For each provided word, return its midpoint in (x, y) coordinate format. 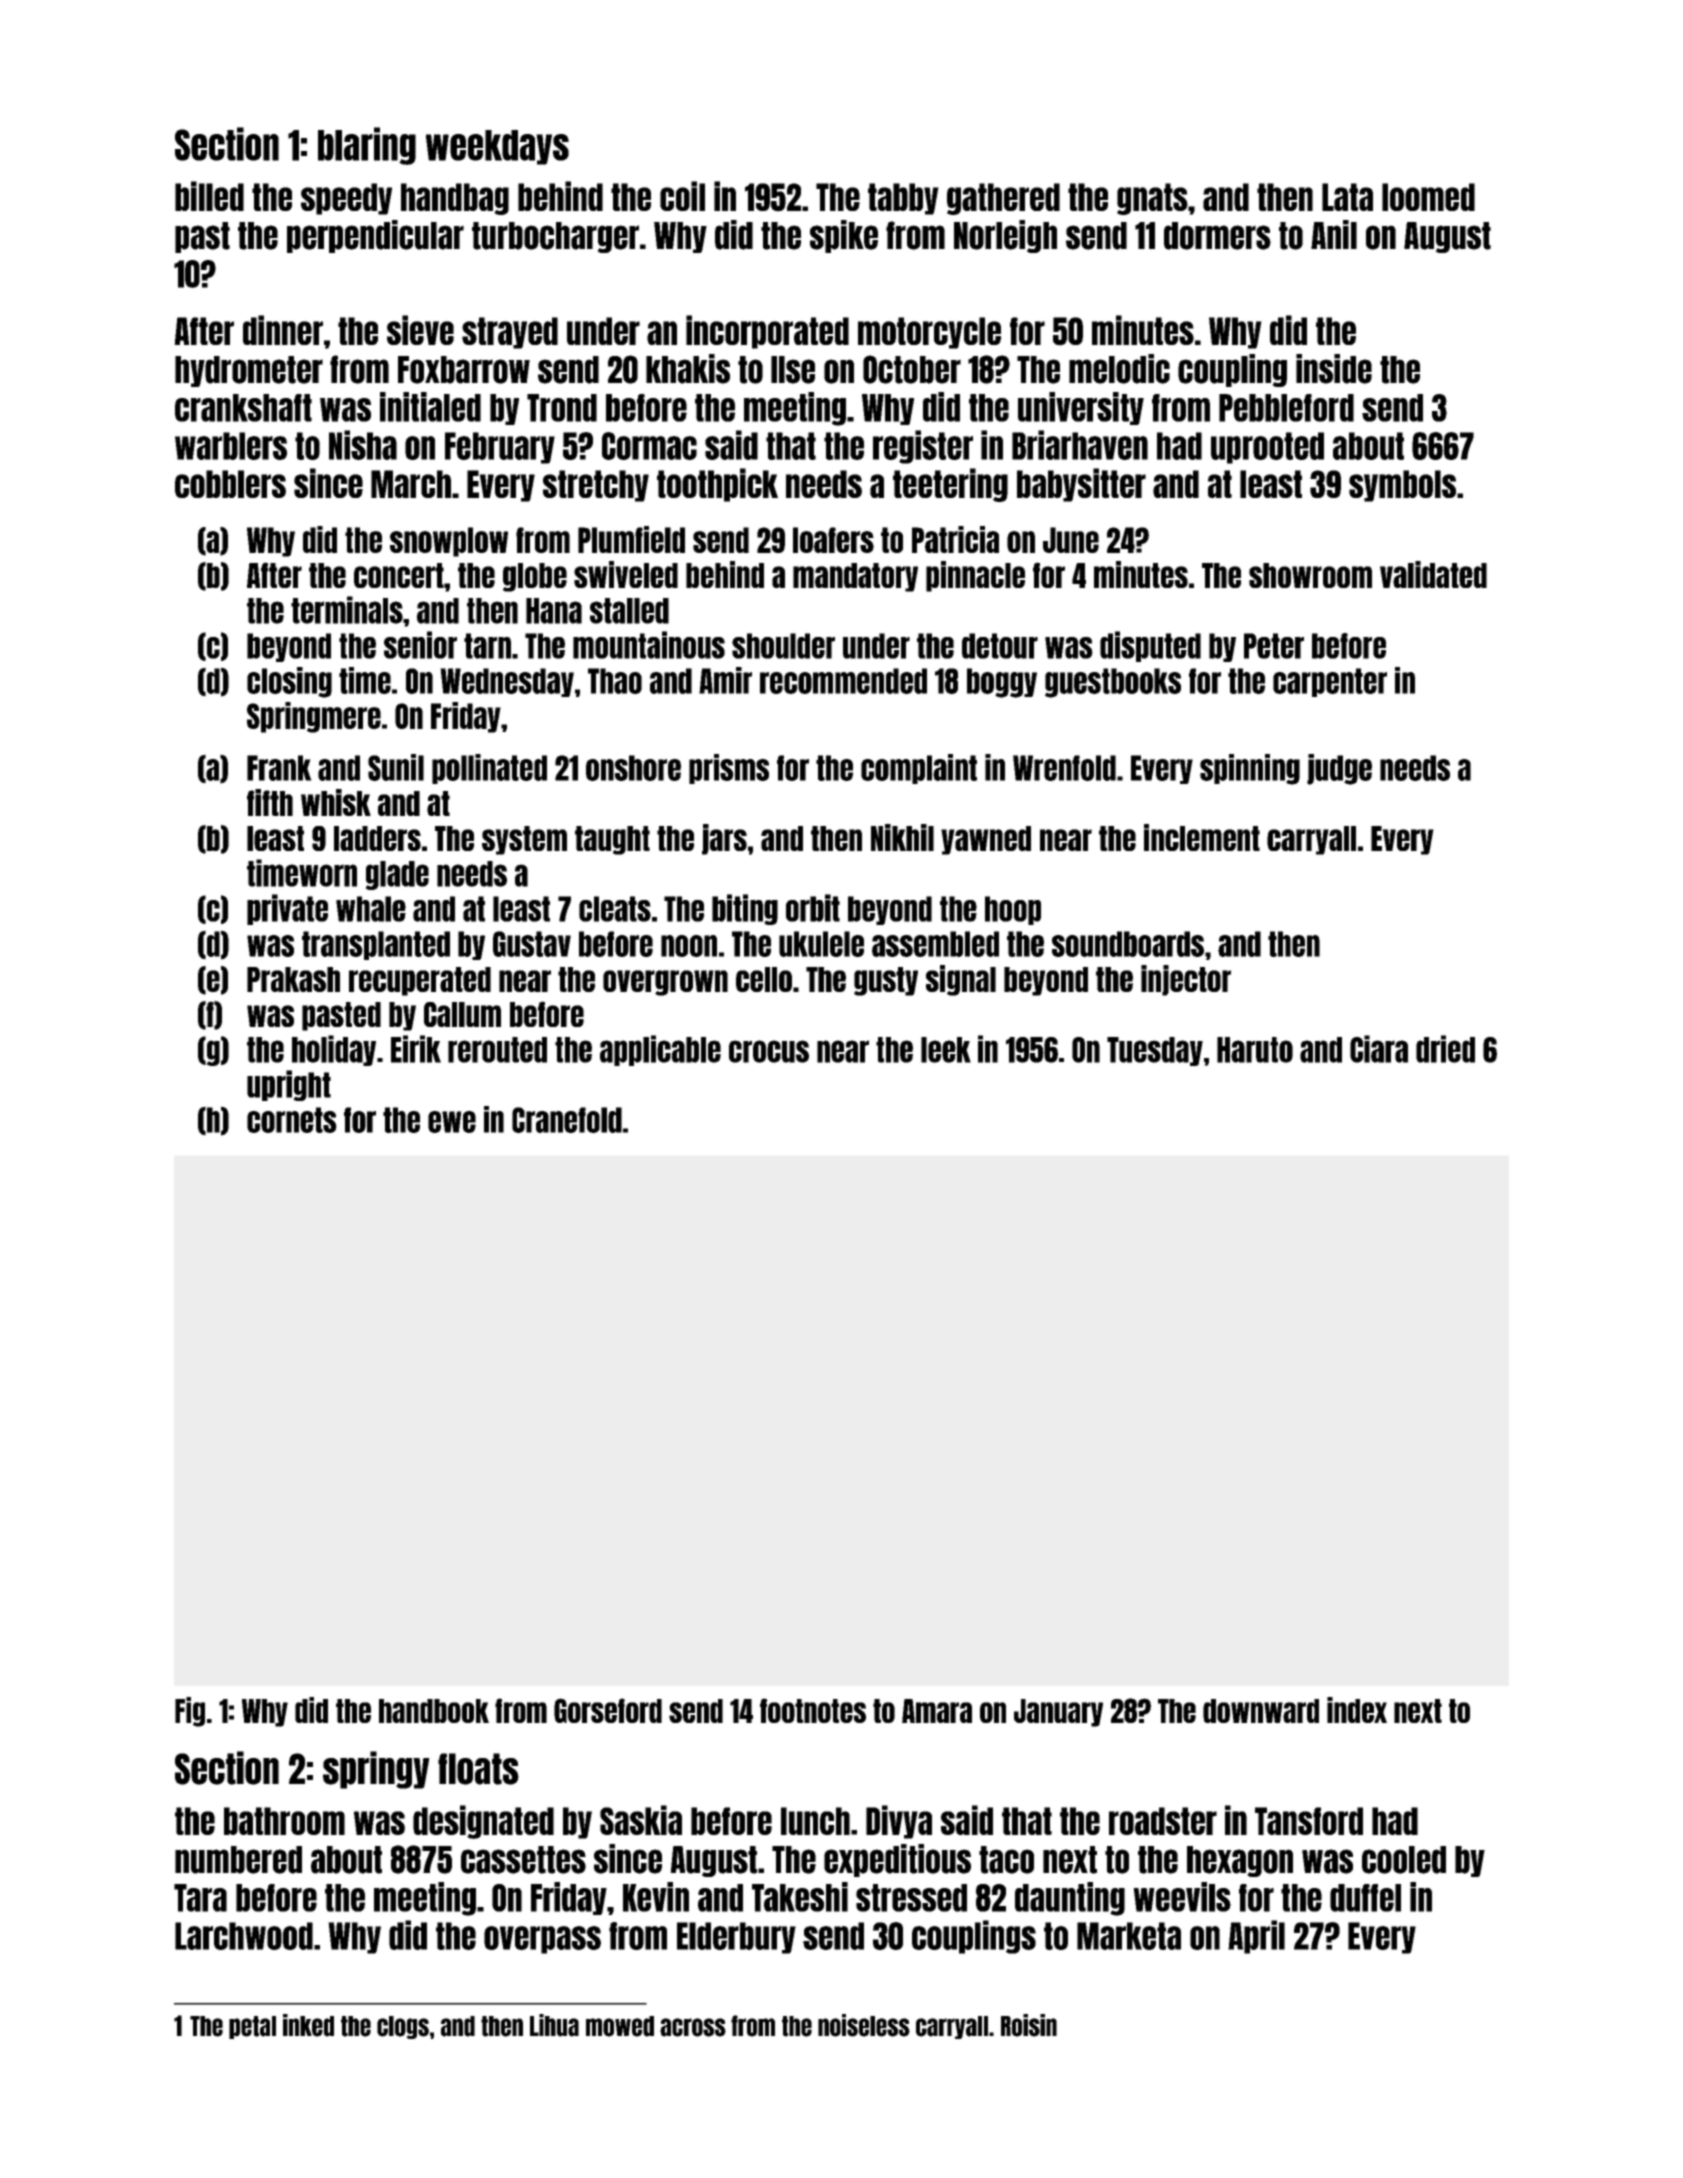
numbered (238, 1860)
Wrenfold (1064, 768)
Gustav (532, 944)
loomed (1428, 197)
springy (376, 1770)
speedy (346, 199)
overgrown (665, 983)
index (1357, 1710)
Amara (937, 1711)
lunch (815, 1821)
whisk (336, 802)
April (1256, 1937)
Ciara (1379, 1049)
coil (682, 196)
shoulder (783, 646)
